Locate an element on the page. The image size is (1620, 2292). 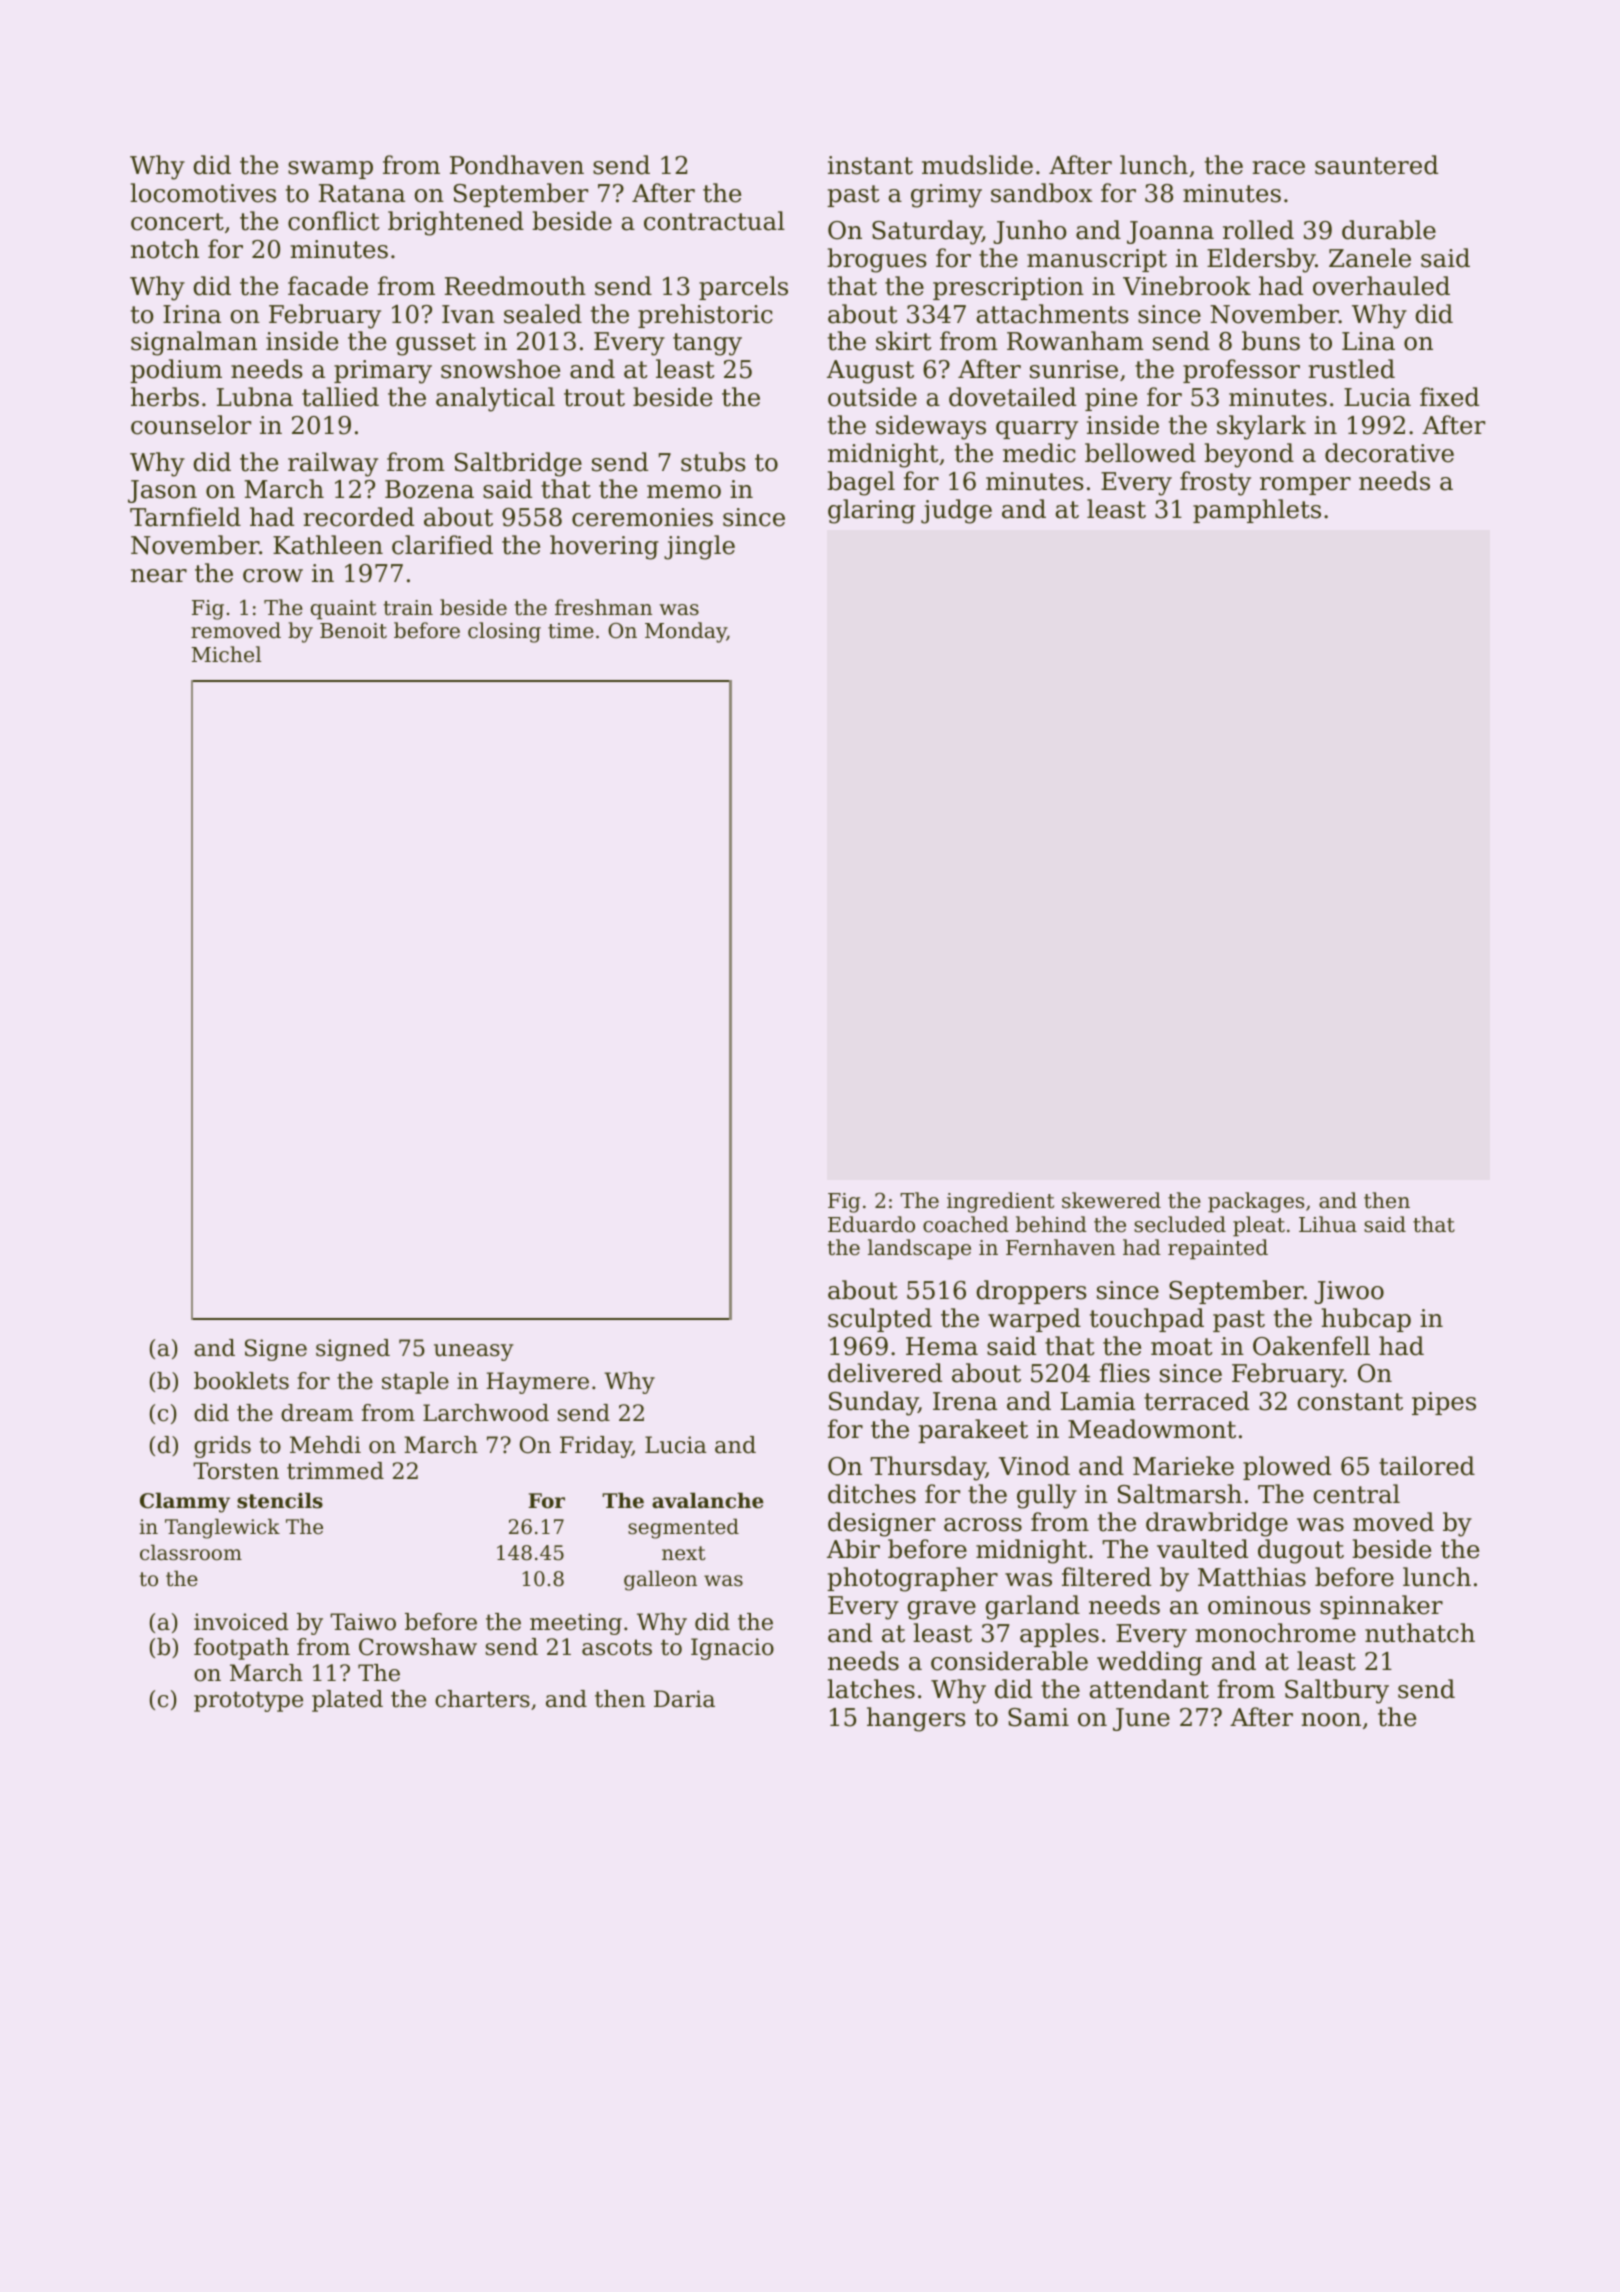
Thursday is located at coordinates (928, 1468).
